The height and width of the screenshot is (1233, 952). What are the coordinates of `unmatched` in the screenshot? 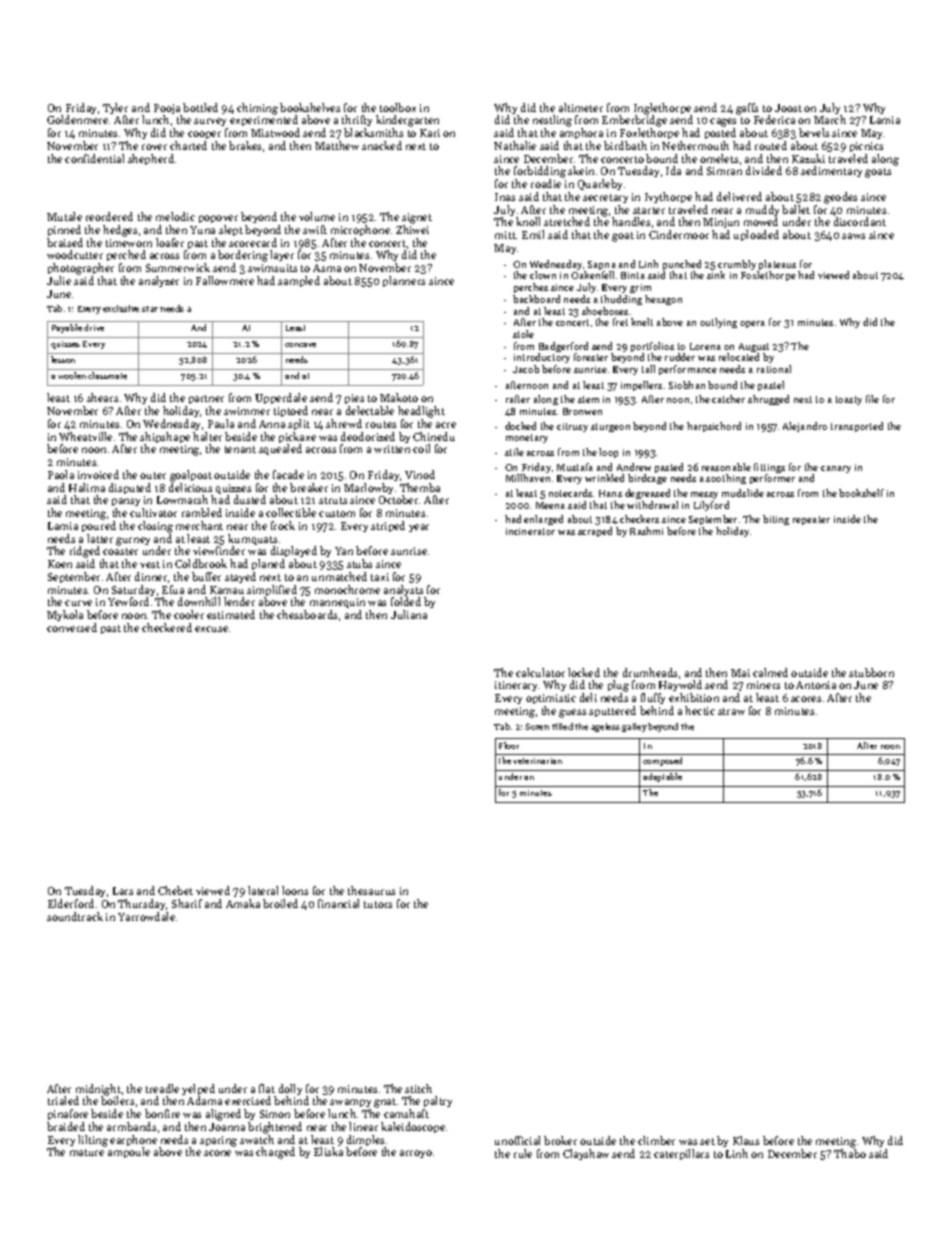 It's located at (339, 576).
